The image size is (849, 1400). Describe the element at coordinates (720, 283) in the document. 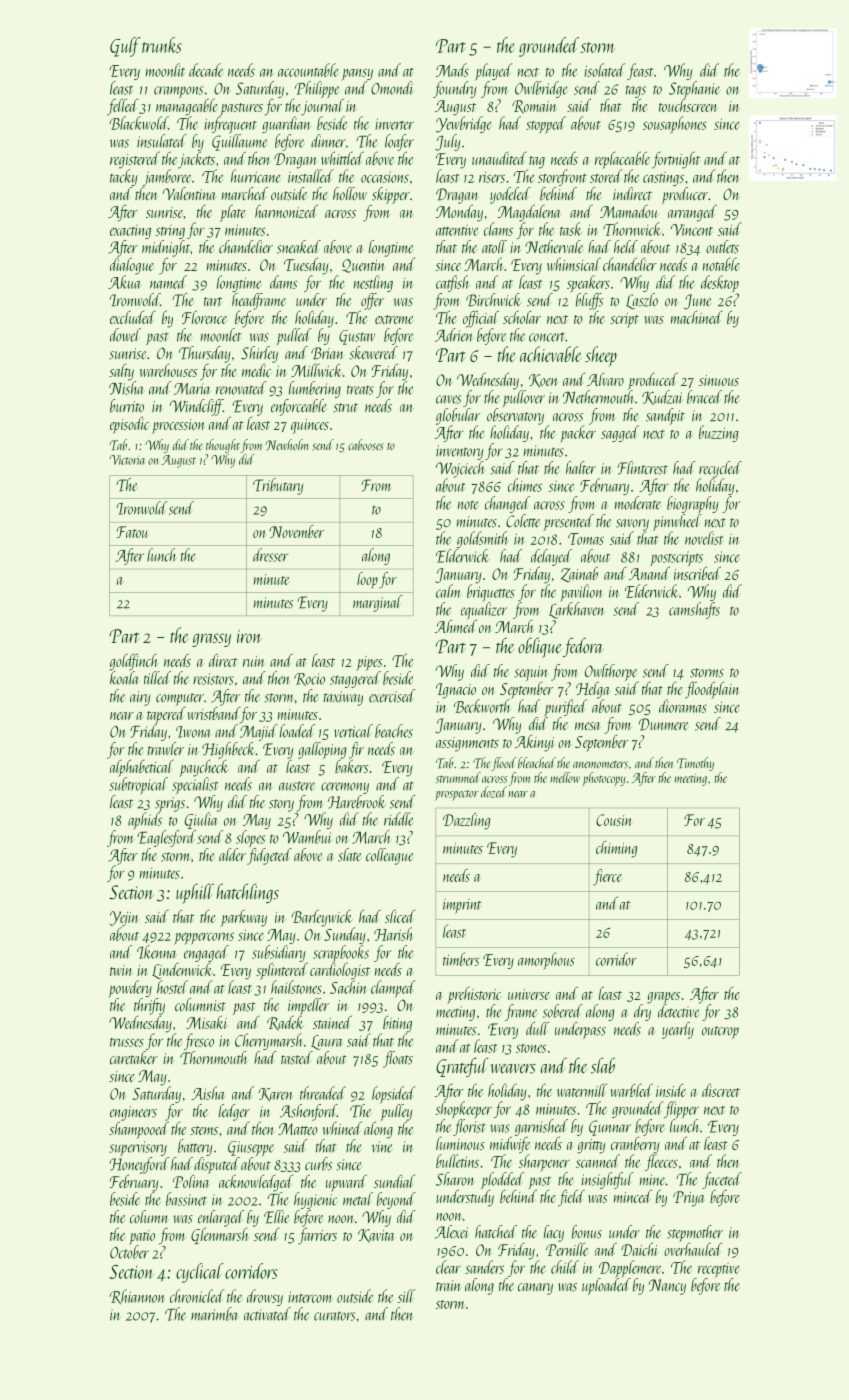

I see `desktop` at that location.
